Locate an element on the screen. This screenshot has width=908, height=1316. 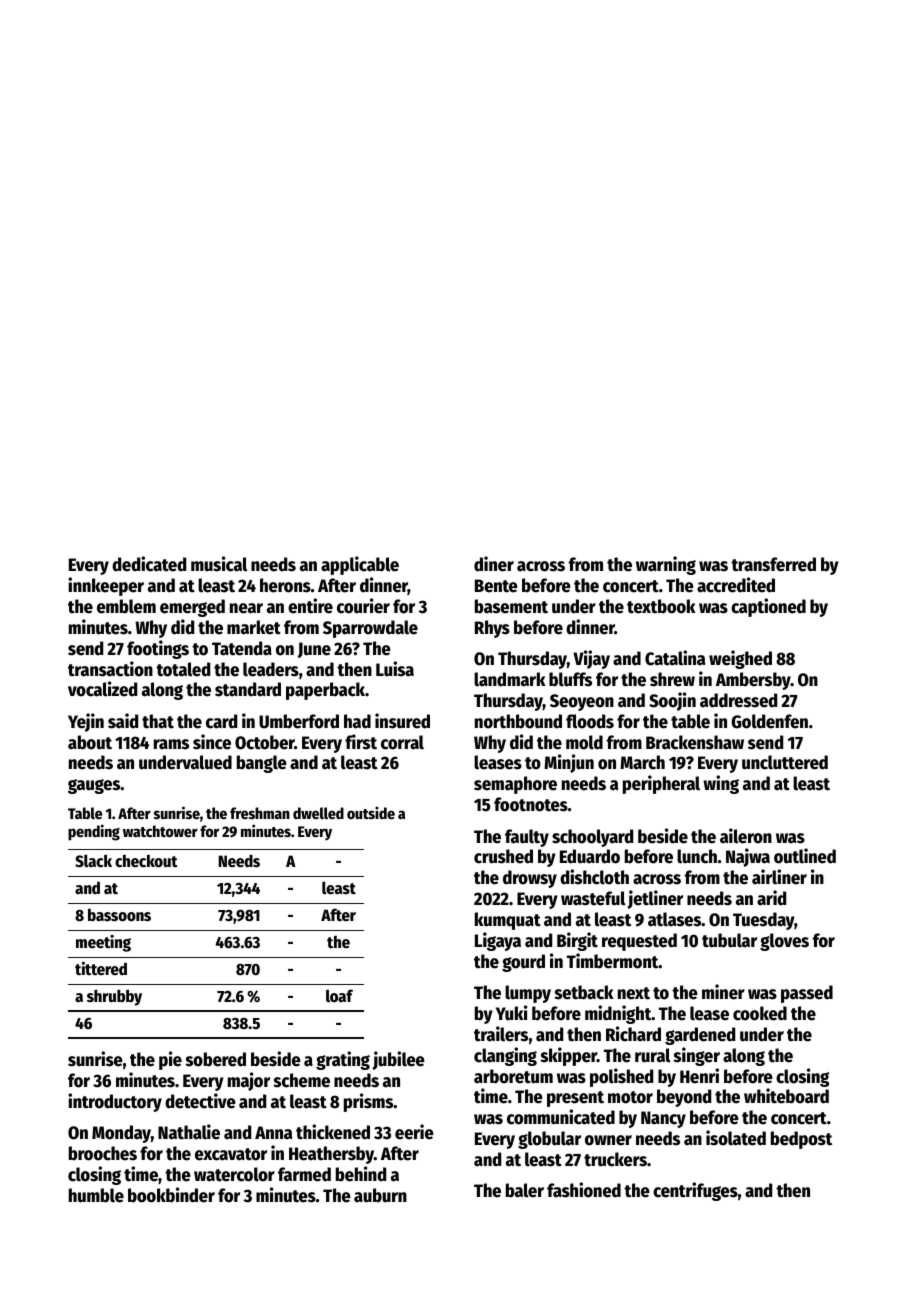
pie is located at coordinates (170, 1060).
